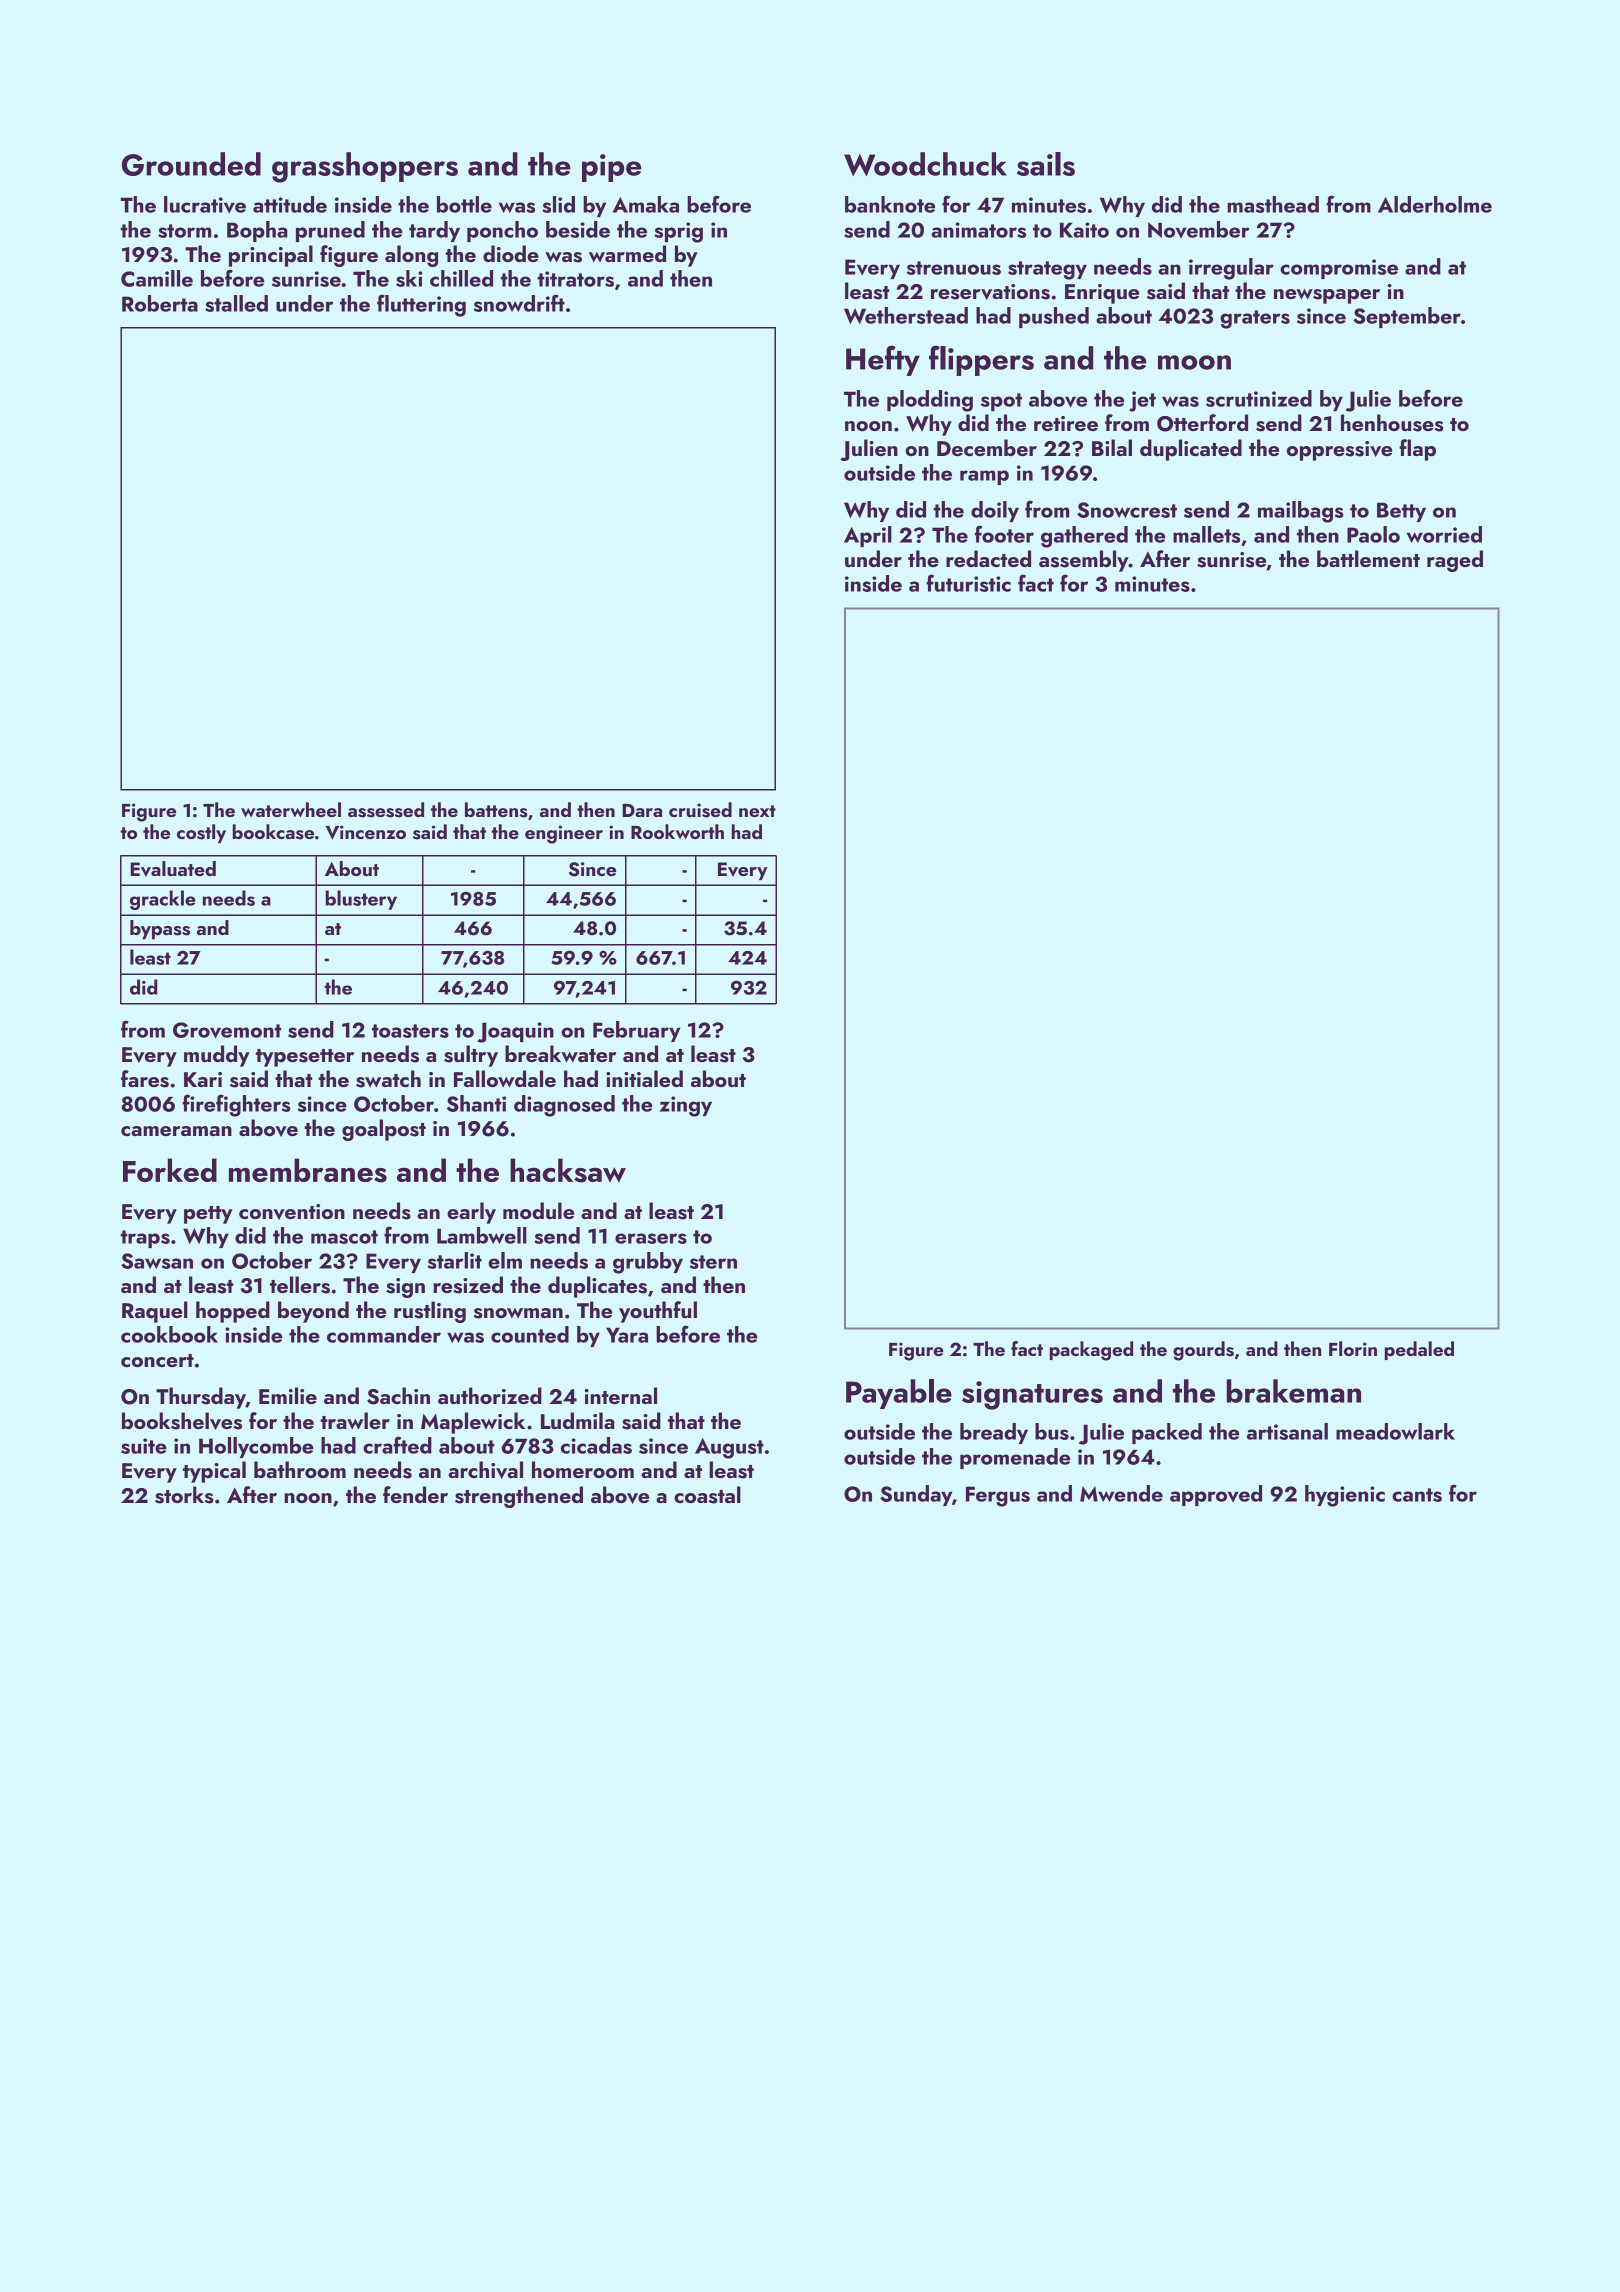  Describe the element at coordinates (883, 360) in the document. I see `Hefty` at that location.
